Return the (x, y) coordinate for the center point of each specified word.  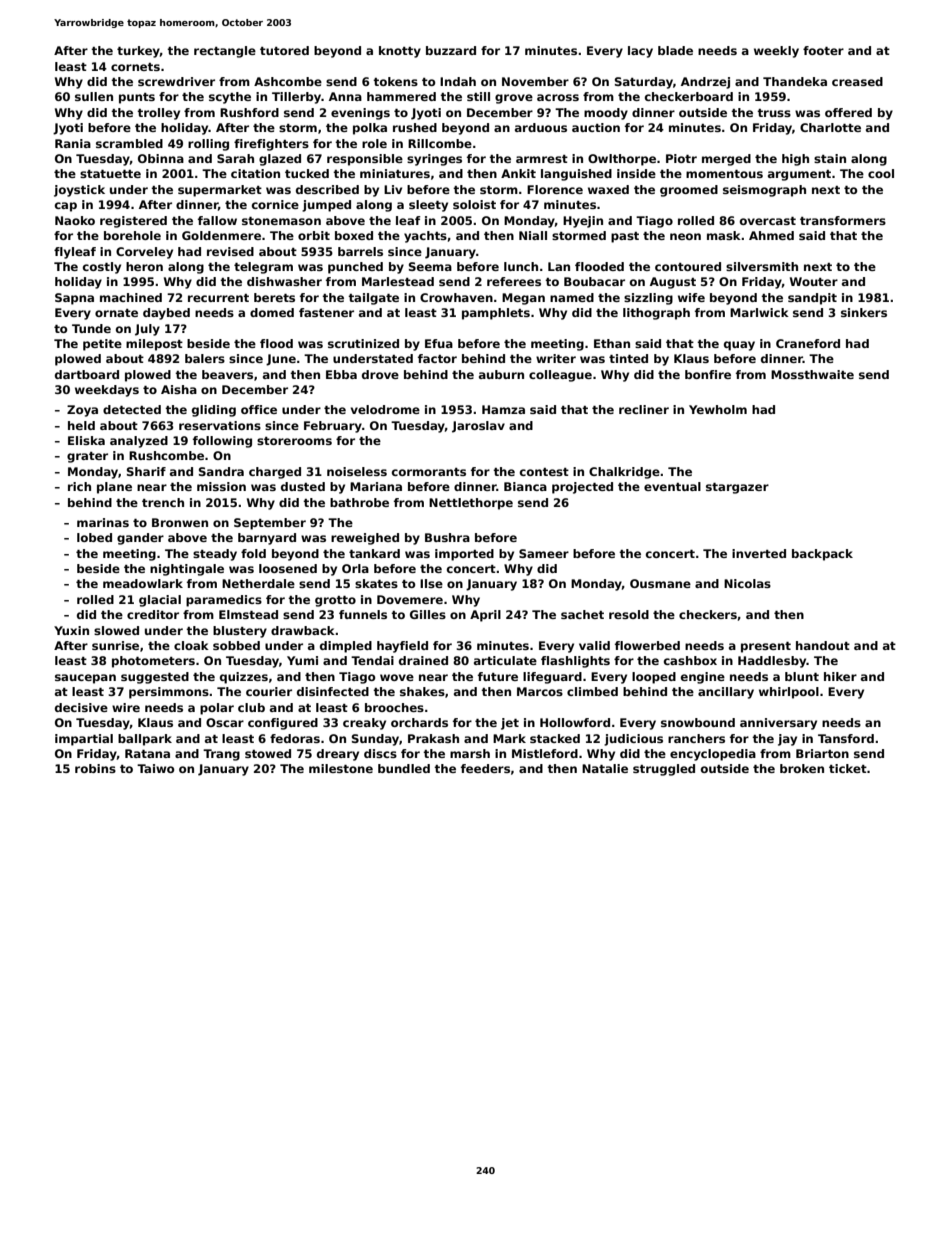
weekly (776, 52)
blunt (802, 676)
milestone (341, 768)
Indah (458, 81)
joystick (79, 191)
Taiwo (156, 768)
